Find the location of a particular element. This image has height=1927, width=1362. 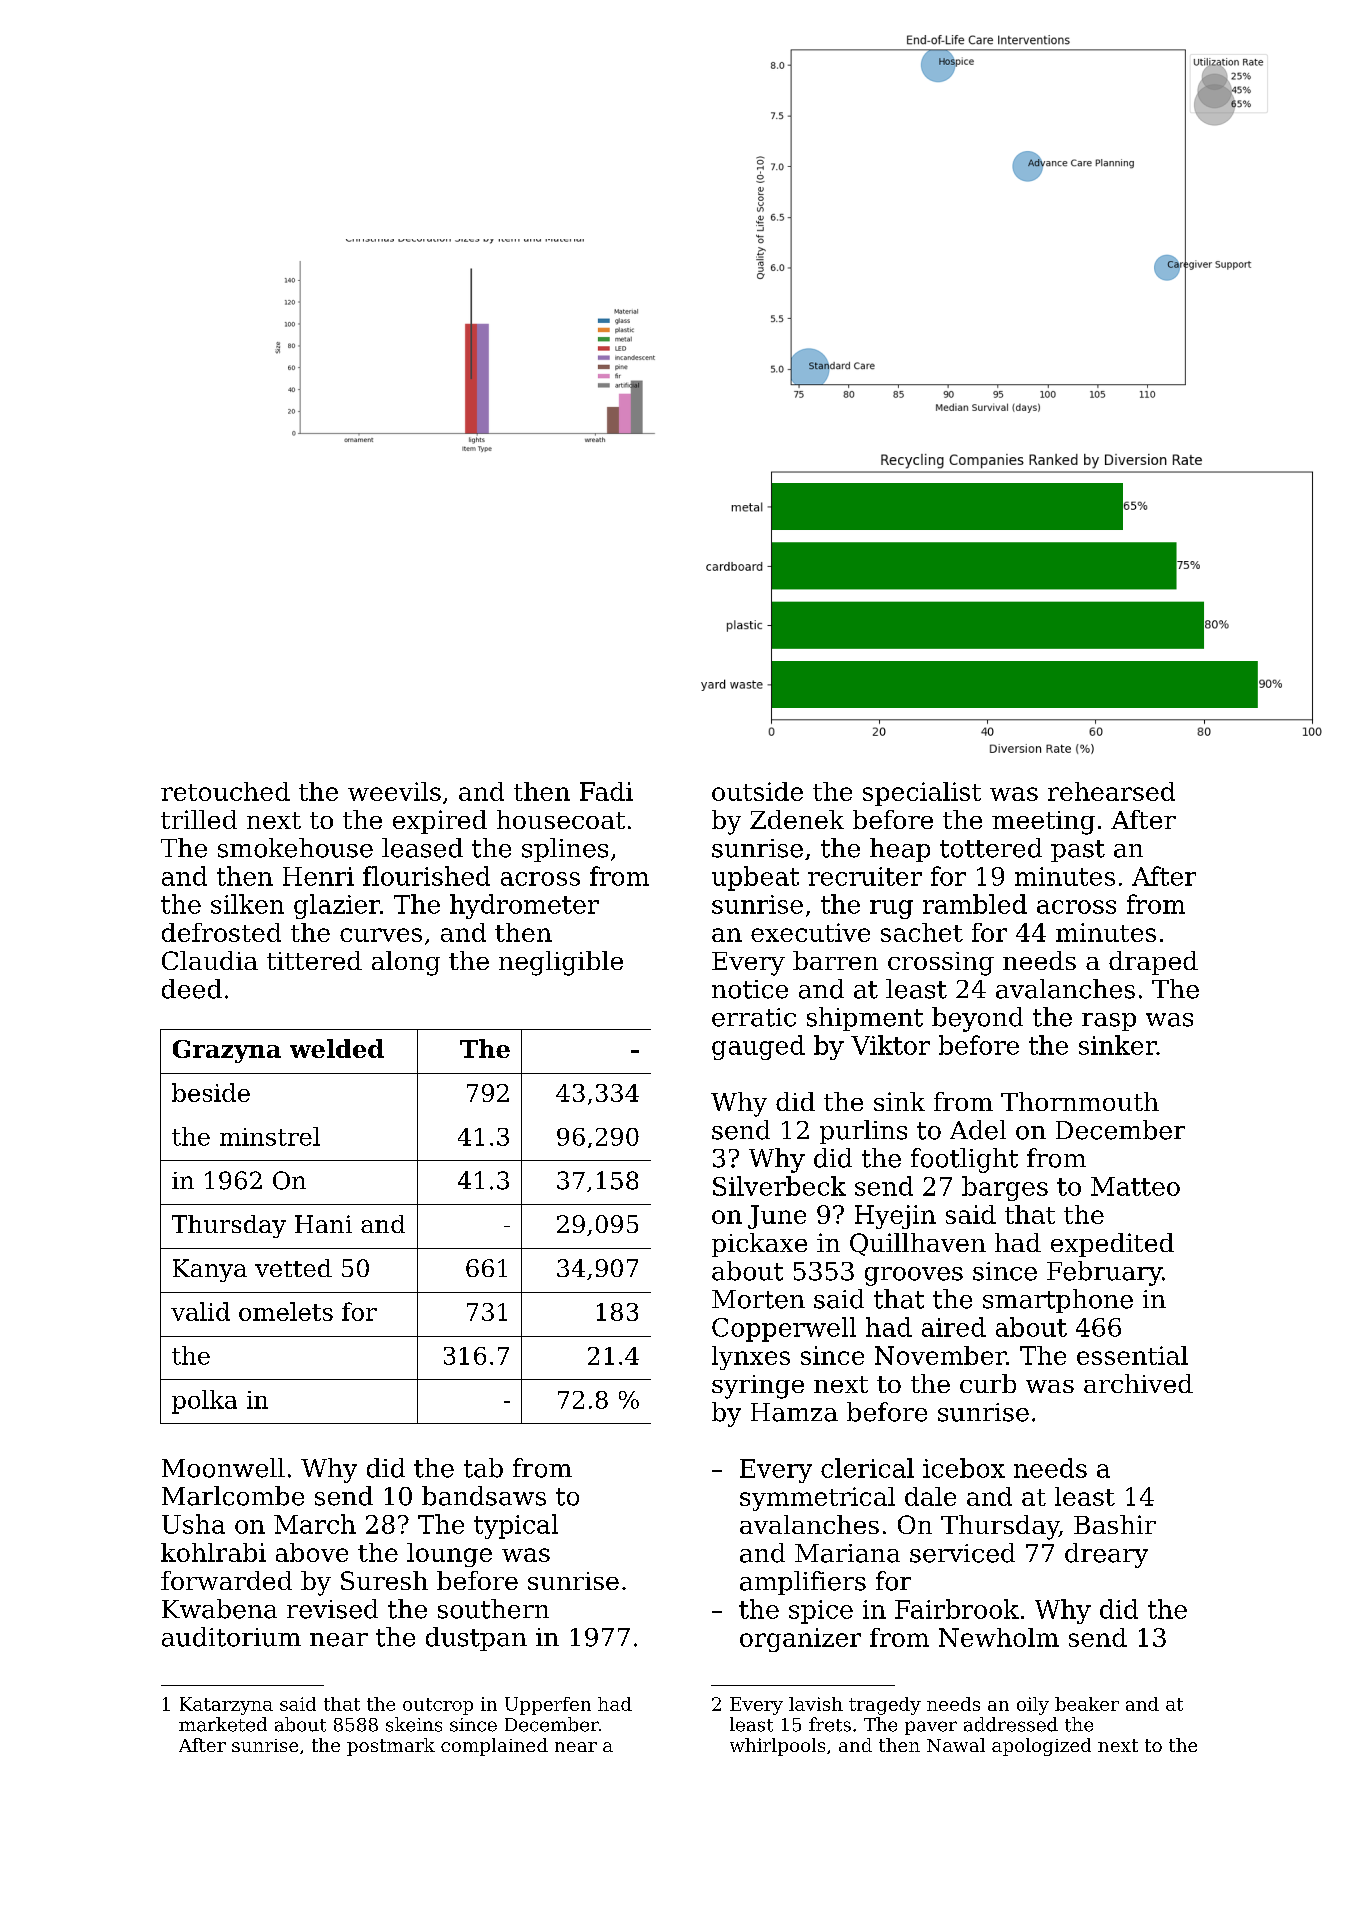

Kanya is located at coordinates (210, 1270).
